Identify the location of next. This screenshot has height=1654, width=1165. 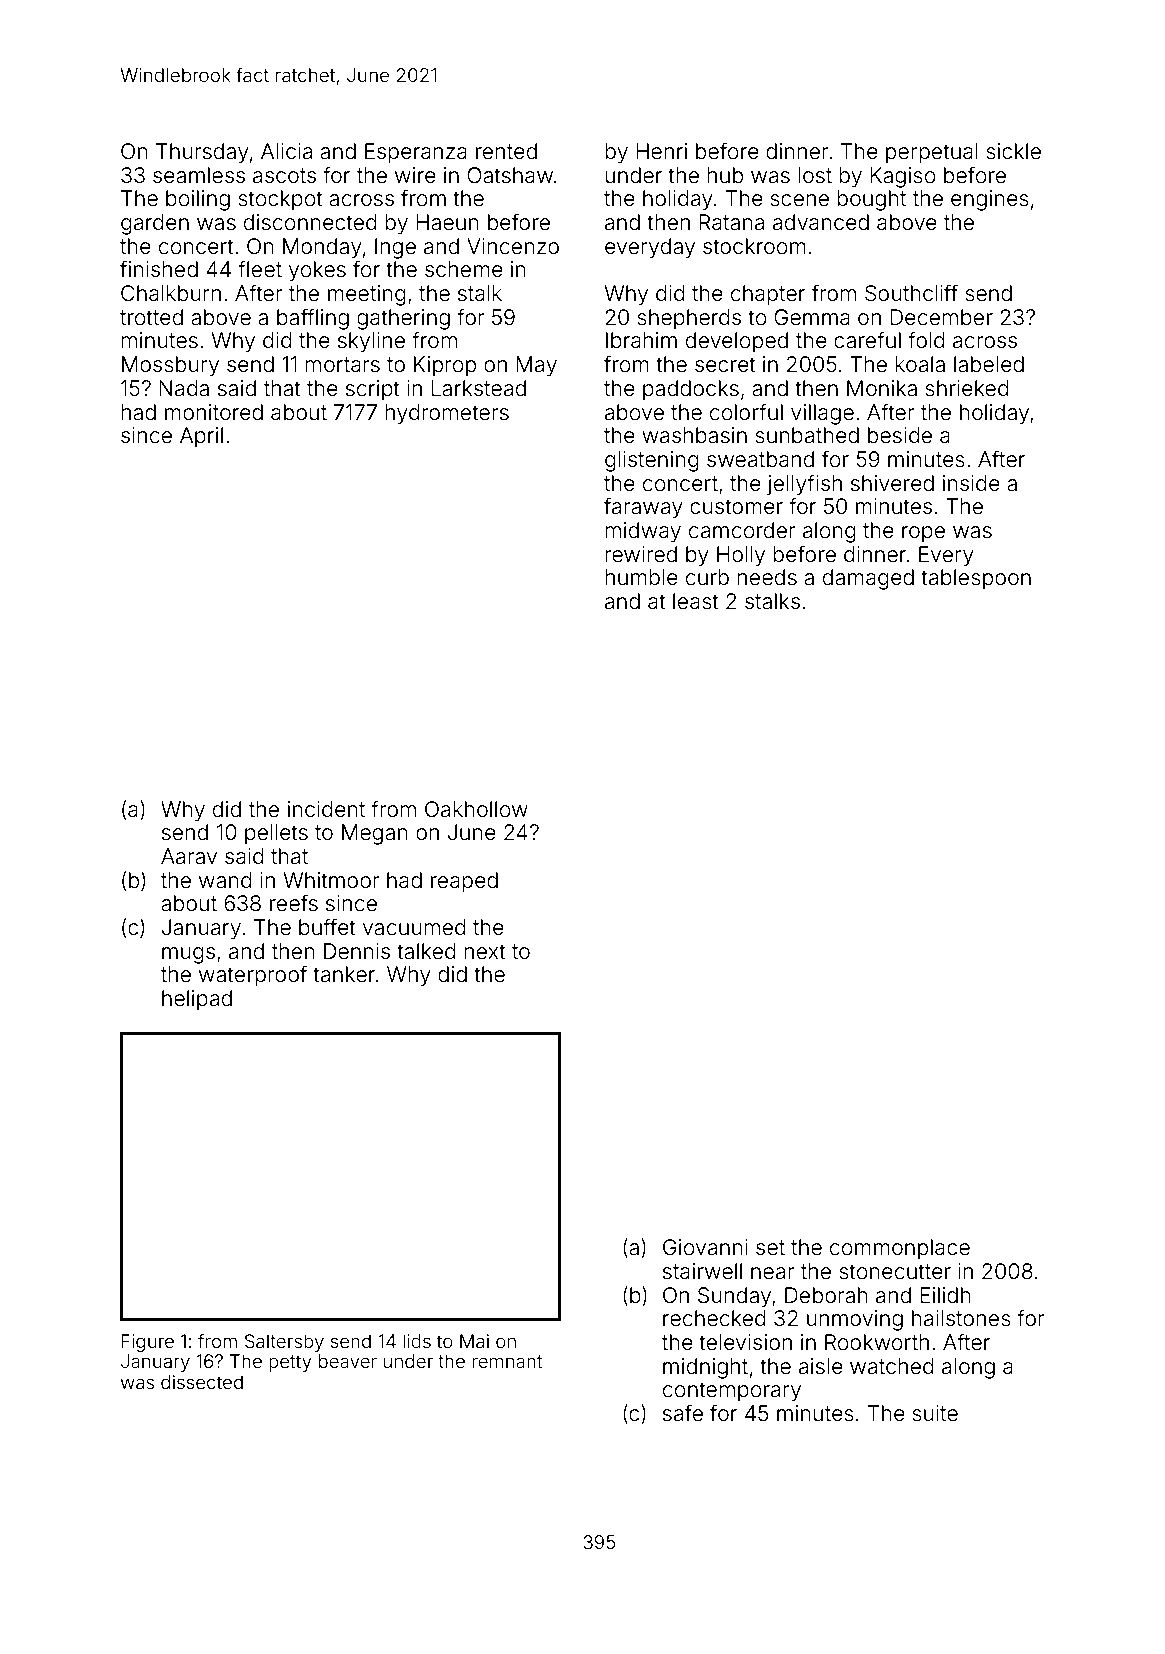
(485, 951).
